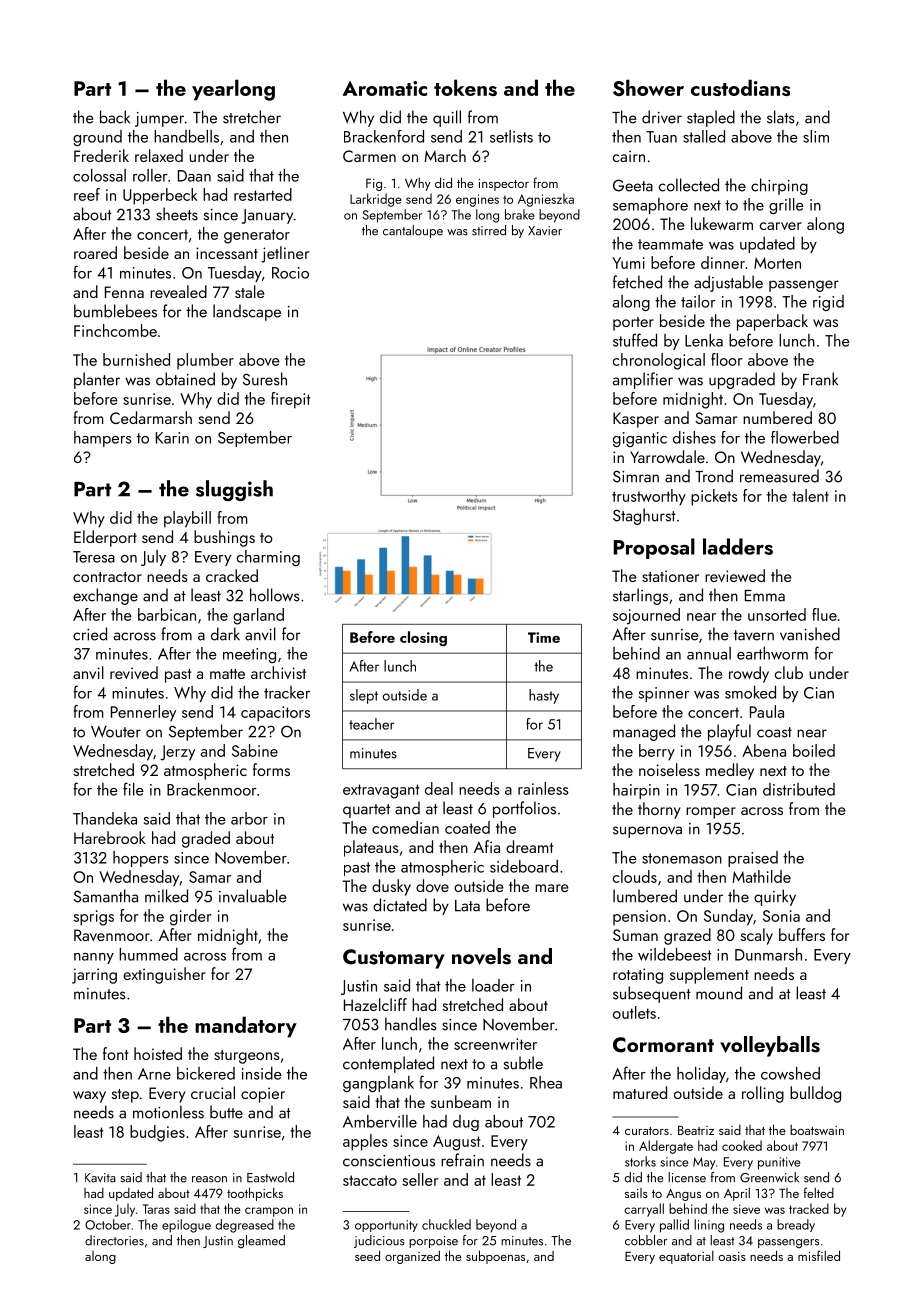 This image has height=1308, width=924. What do you see at coordinates (178, 291) in the image?
I see `revealed` at bounding box center [178, 291].
